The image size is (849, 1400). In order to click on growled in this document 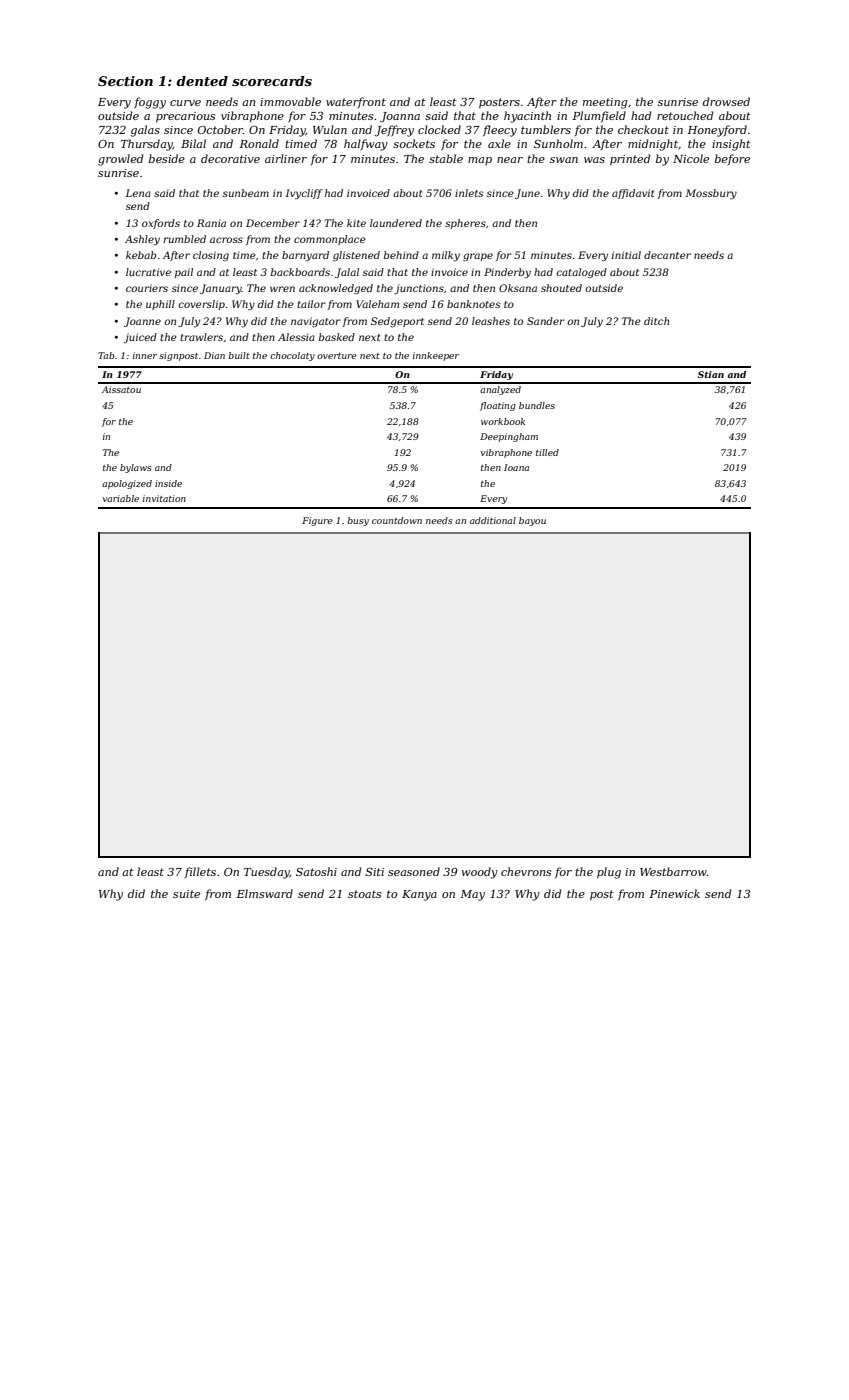, I will do `click(120, 160)`.
